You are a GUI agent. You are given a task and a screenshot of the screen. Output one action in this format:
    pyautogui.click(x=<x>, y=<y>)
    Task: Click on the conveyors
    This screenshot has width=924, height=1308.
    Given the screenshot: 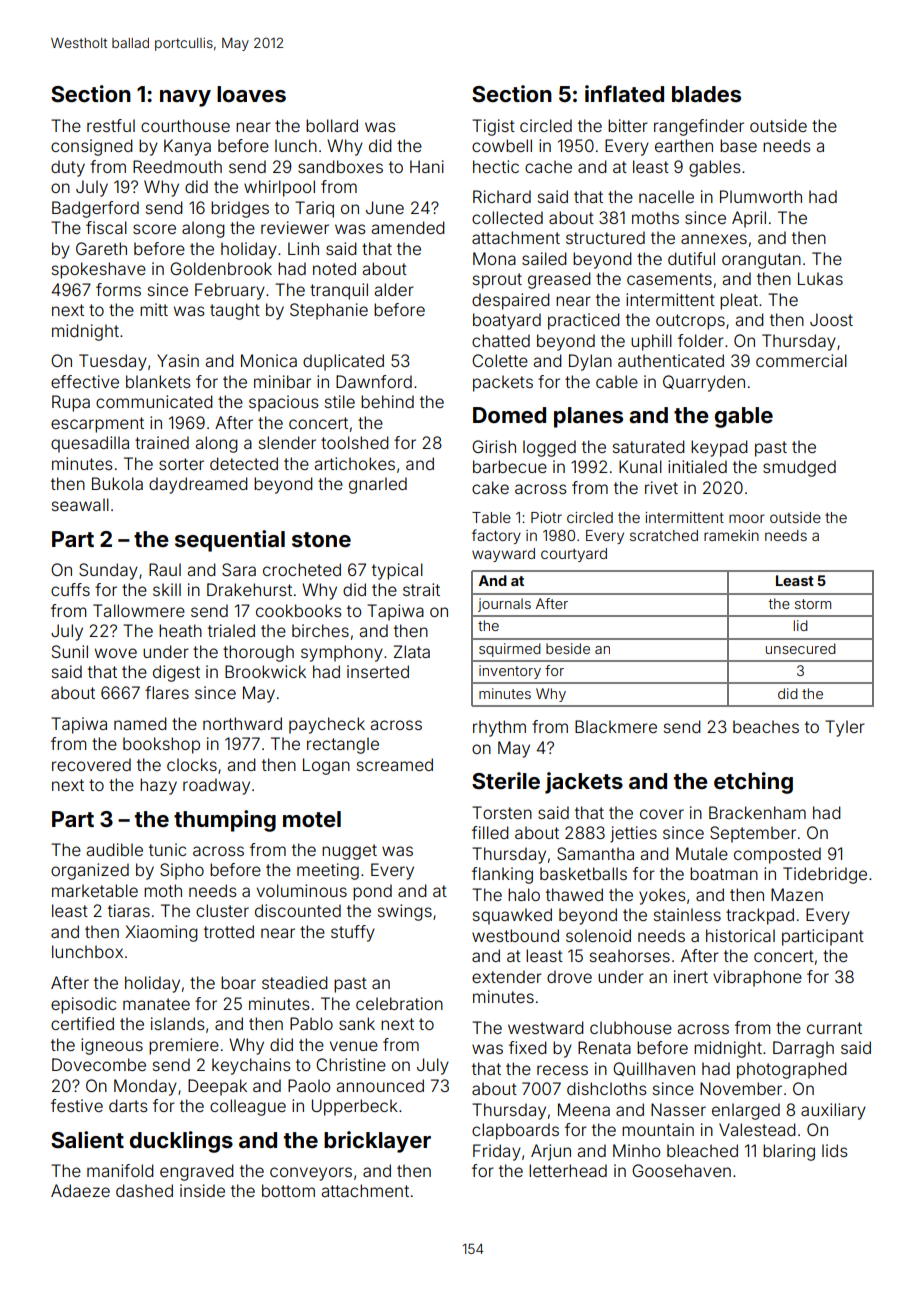 What is the action you would take?
    pyautogui.click(x=311, y=1174)
